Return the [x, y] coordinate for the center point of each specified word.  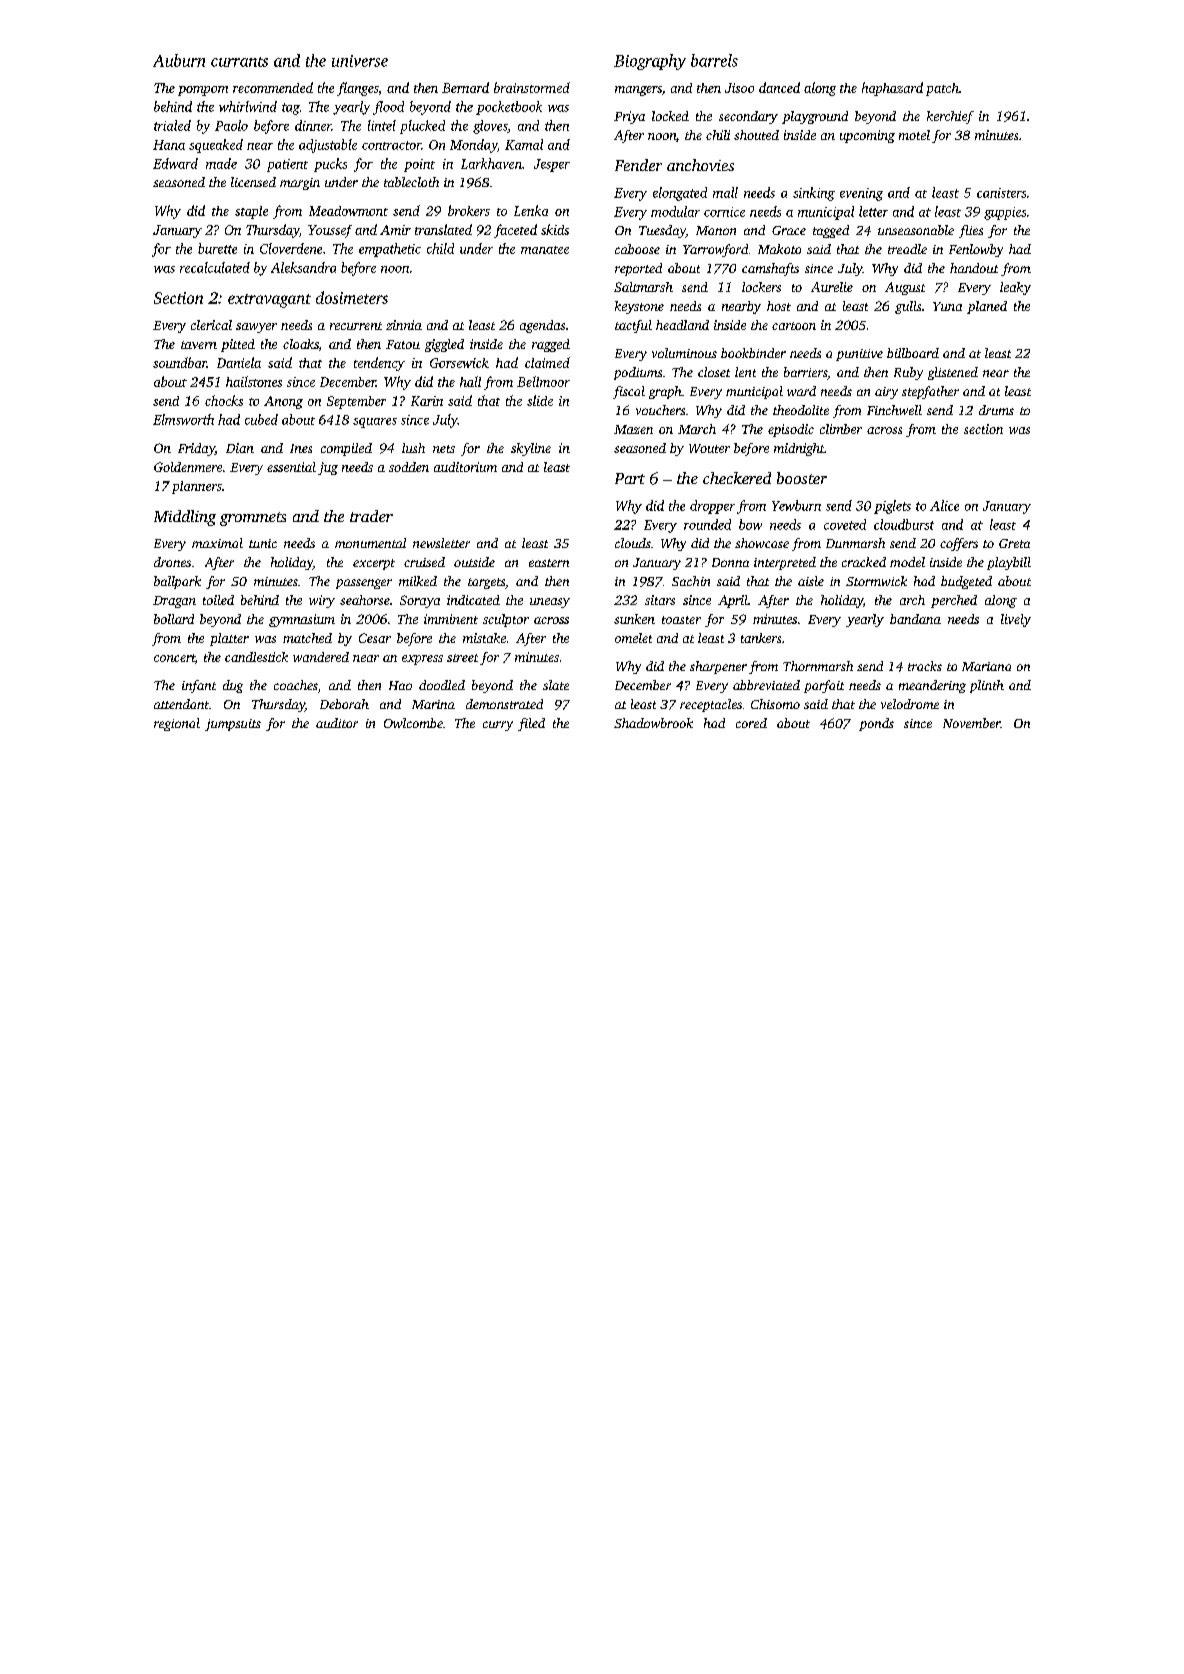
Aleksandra [303, 267]
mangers [638, 91]
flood [388, 108]
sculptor [506, 620]
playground [815, 117]
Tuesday [662, 231]
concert [174, 658]
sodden [409, 467]
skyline [531, 449]
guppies [1005, 213]
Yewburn [796, 505]
